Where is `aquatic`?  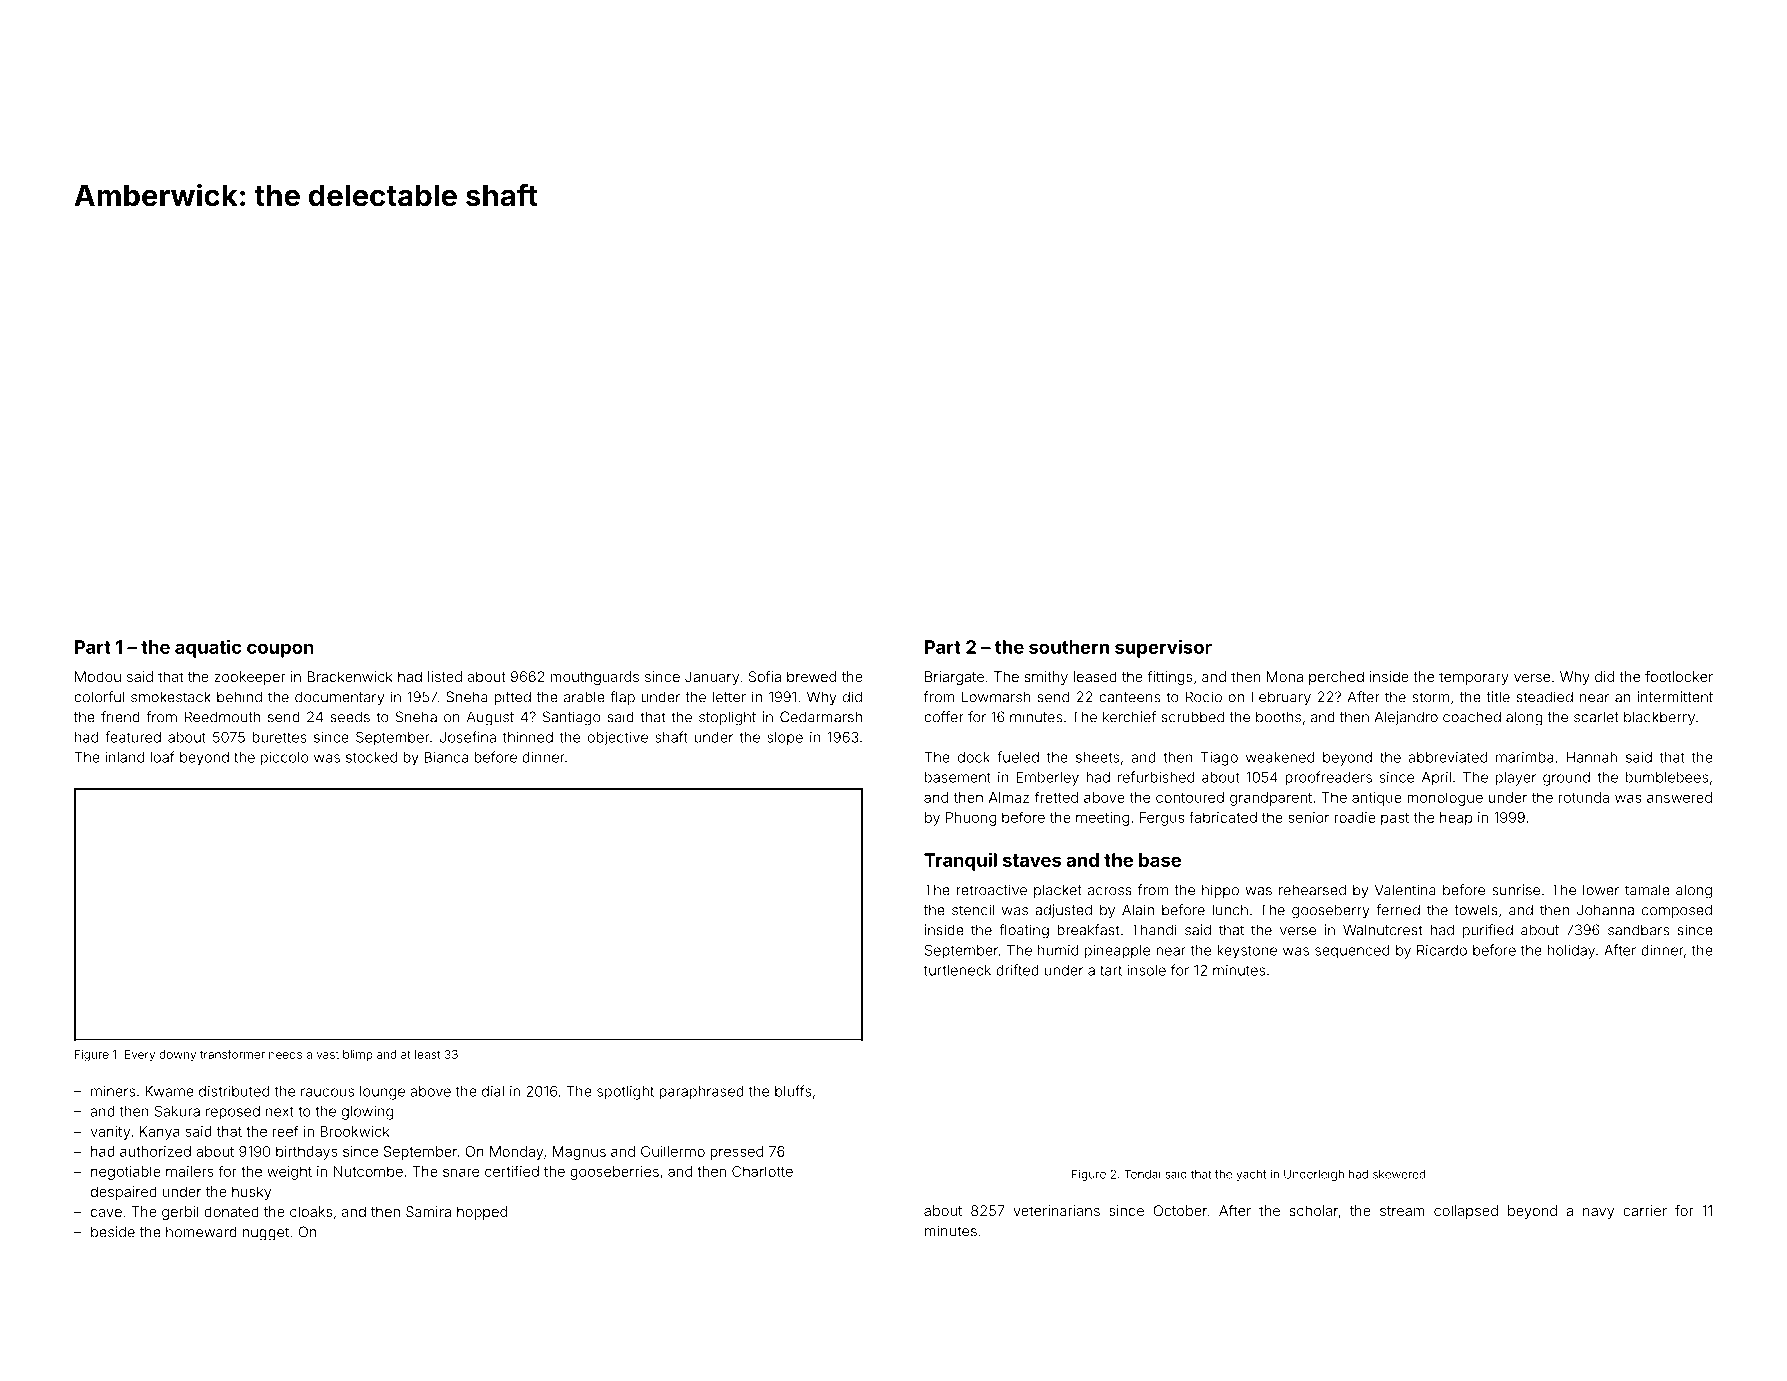 aquatic is located at coordinates (208, 648).
